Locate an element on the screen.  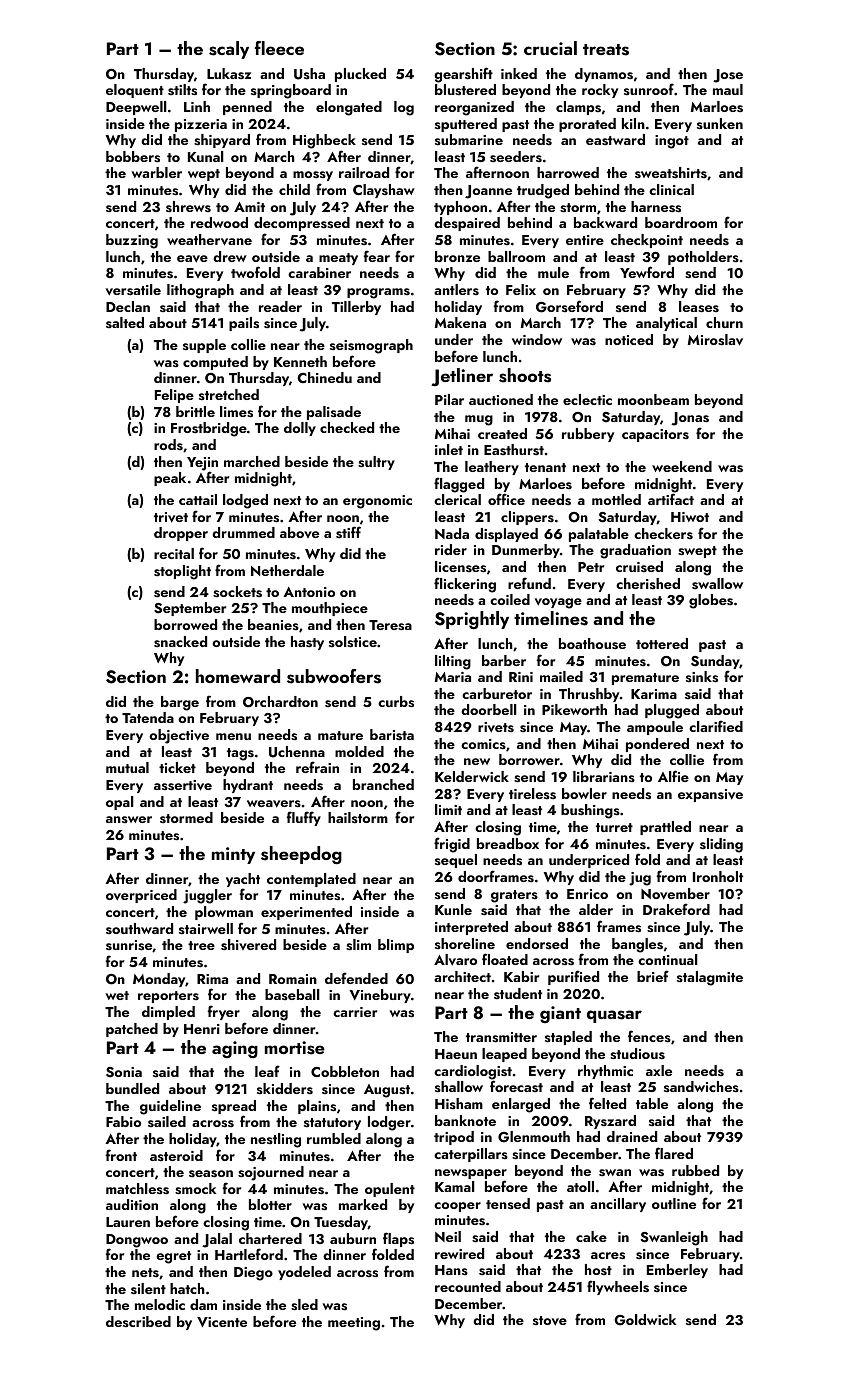
asteroid is located at coordinates (176, 1155).
